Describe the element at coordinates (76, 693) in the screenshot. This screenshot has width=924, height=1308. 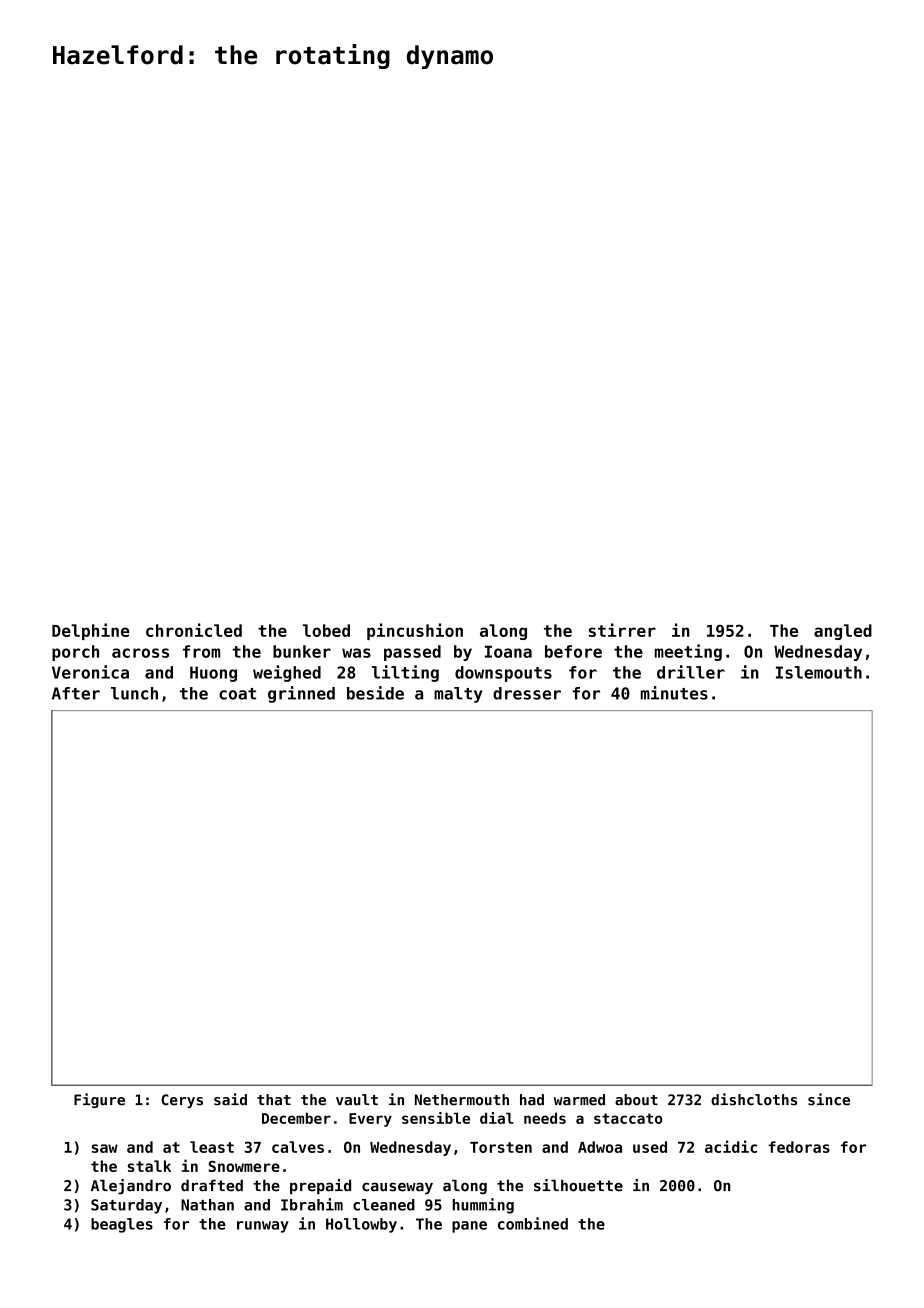
I see `After` at that location.
